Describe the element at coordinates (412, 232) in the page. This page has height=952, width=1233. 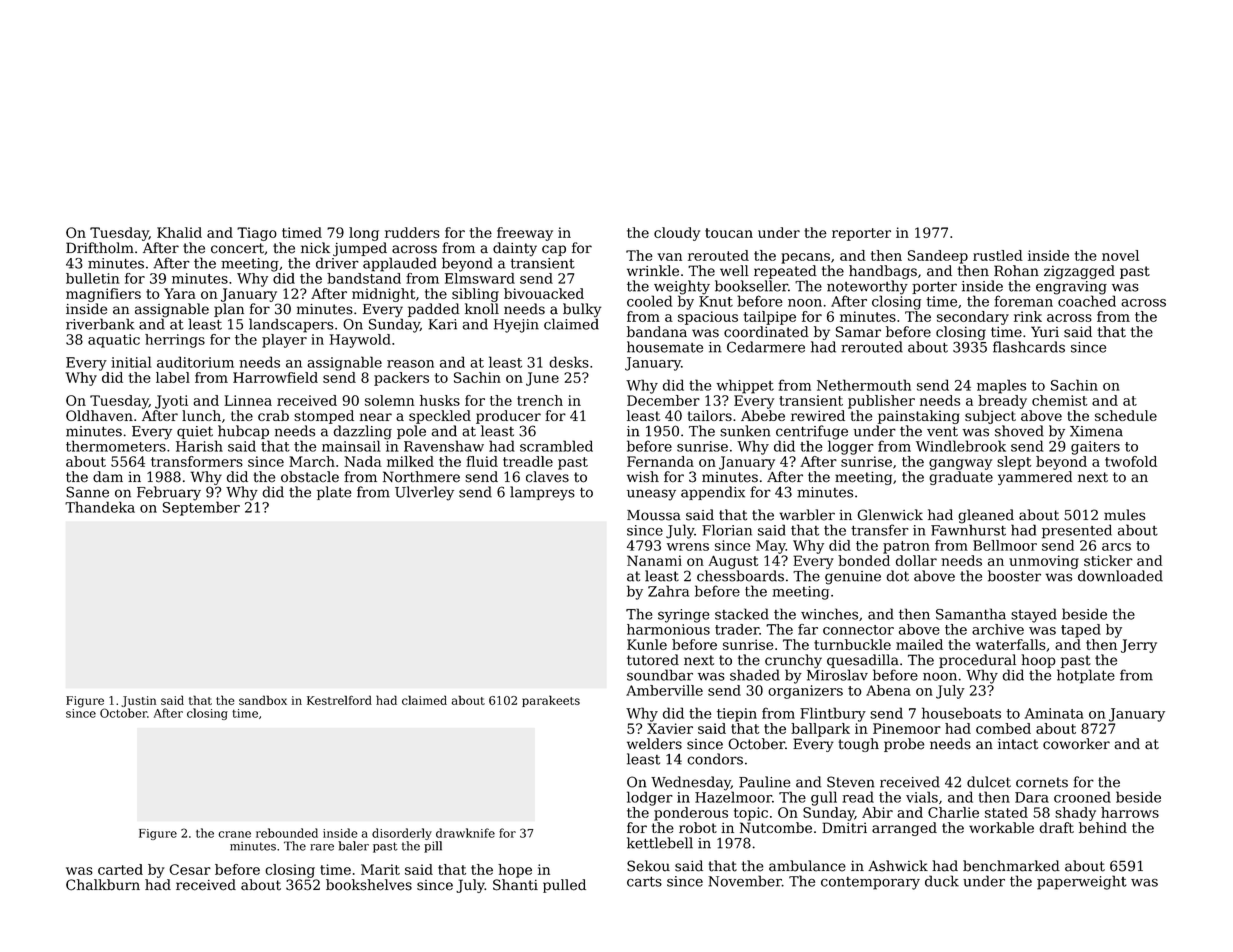
I see `rudders` at that location.
